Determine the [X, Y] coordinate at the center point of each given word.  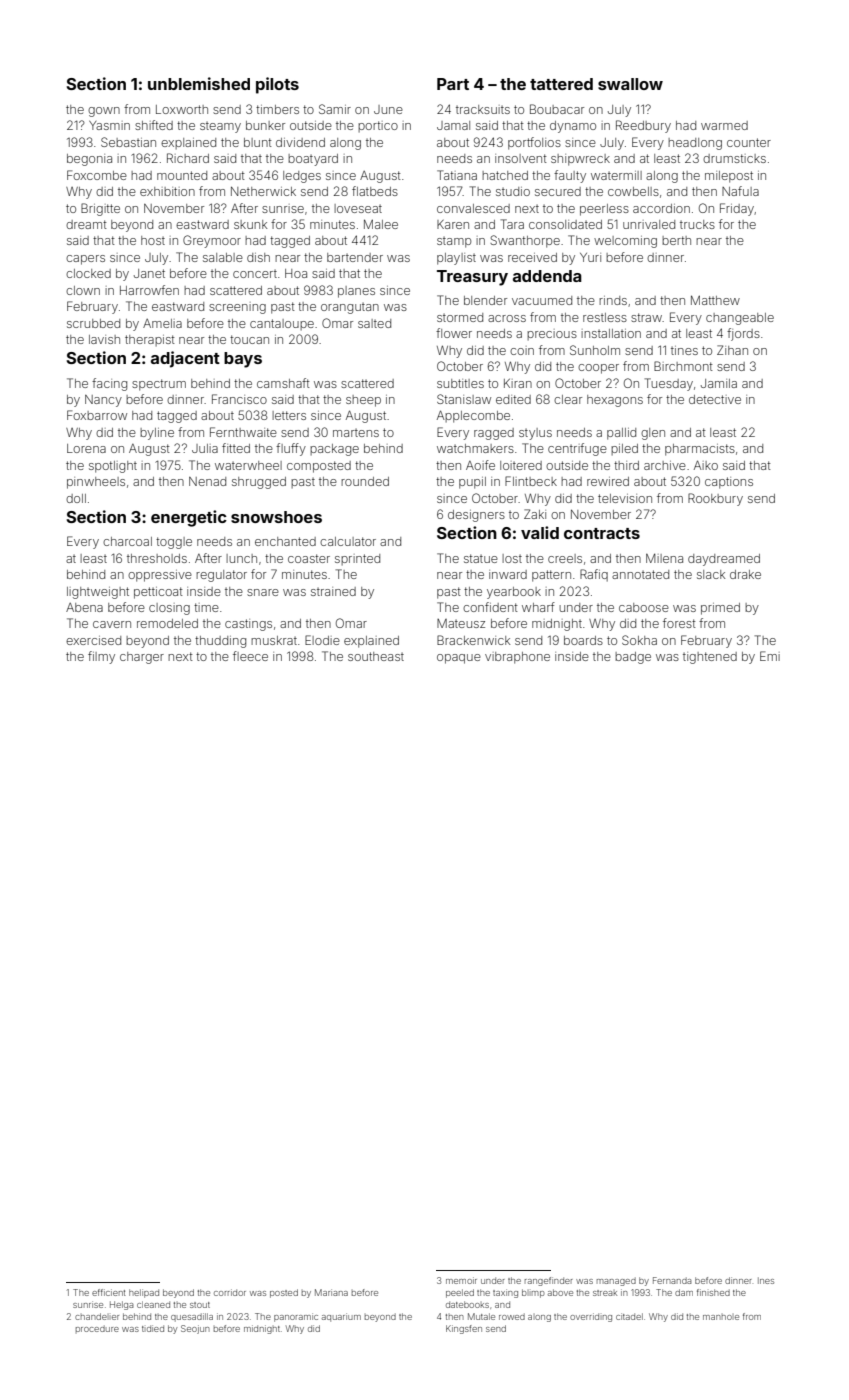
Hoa [296, 273]
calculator [348, 541]
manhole [721, 1317]
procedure [97, 1328]
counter [749, 142]
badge [633, 658]
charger [142, 658]
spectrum [159, 385]
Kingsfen [464, 1329]
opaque [459, 659]
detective [715, 399]
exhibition [167, 191]
